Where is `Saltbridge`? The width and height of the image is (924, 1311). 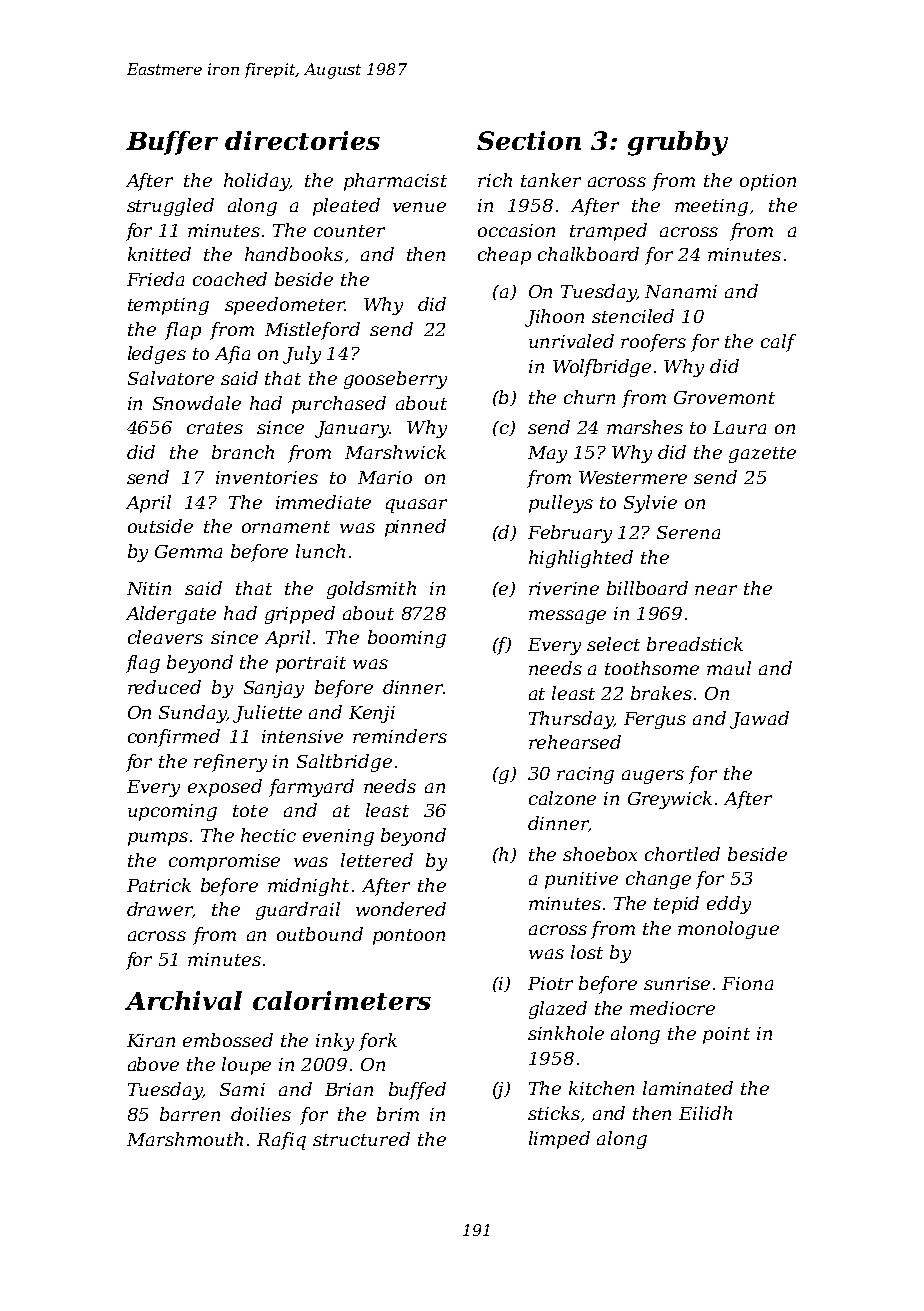
Saltbridge is located at coordinates (344, 763).
